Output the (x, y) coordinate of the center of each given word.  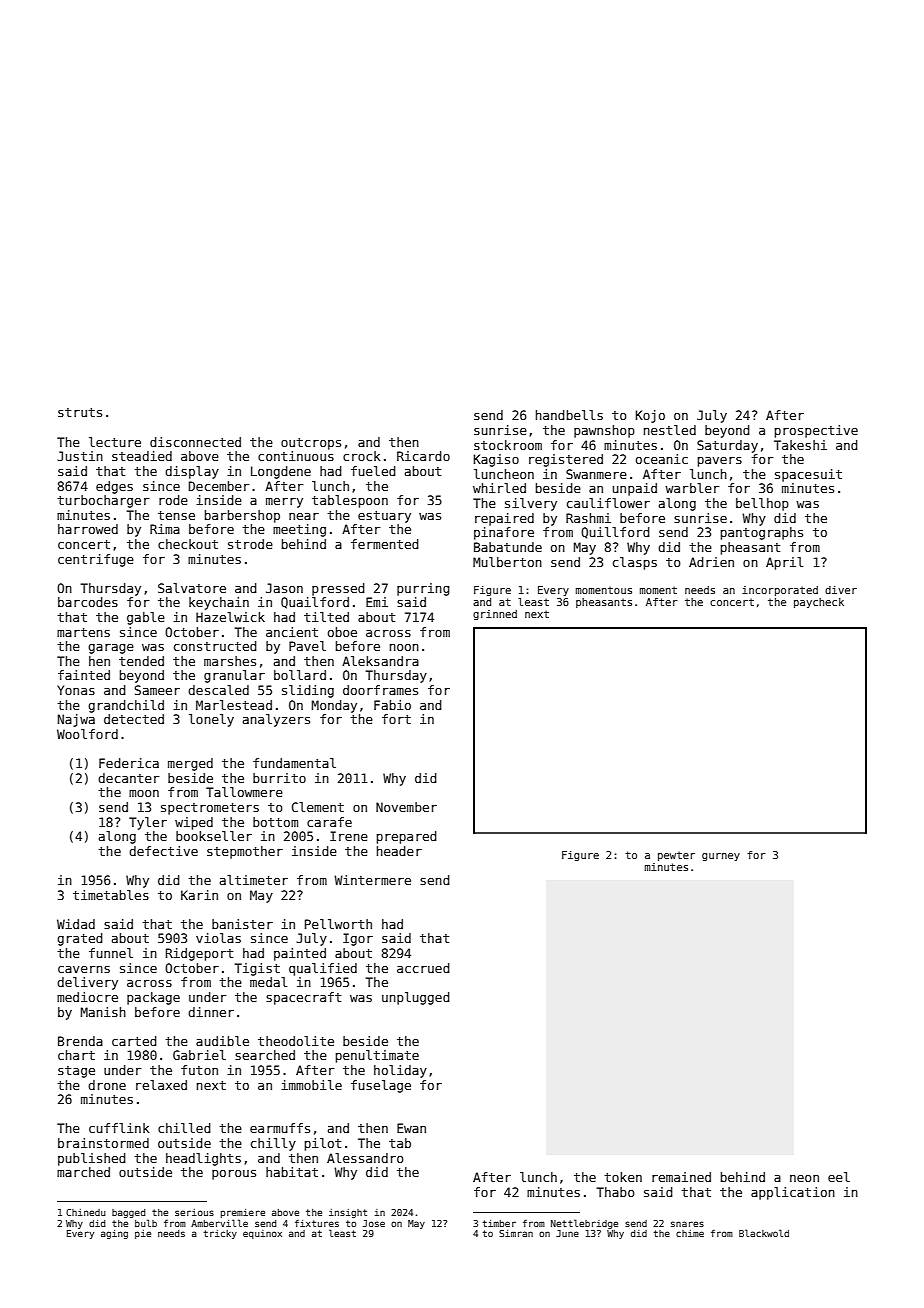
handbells (569, 415)
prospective (816, 431)
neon (804, 1178)
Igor (358, 939)
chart (76, 1055)
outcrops (311, 444)
